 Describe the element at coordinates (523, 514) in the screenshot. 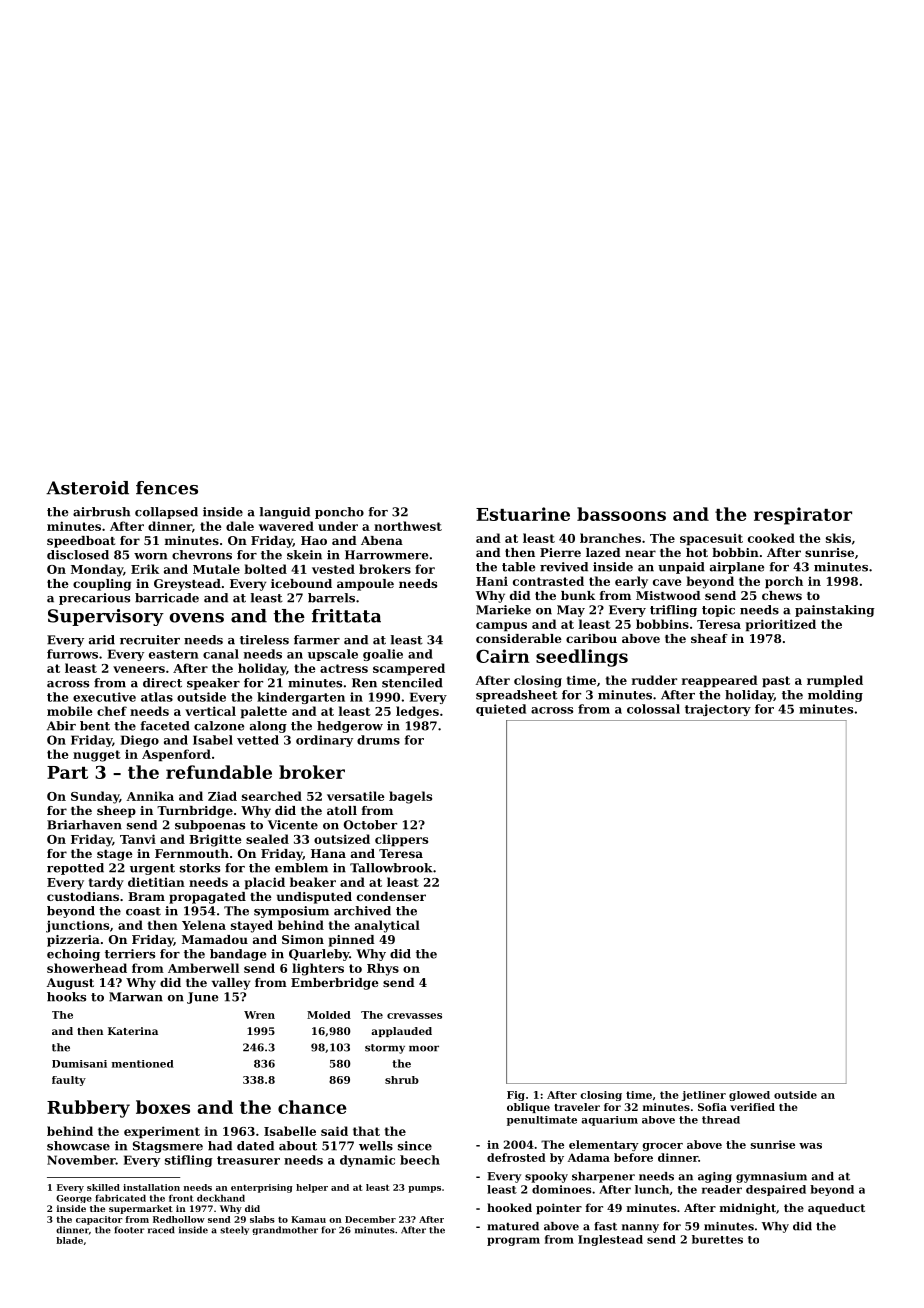

I see `Estuarine` at that location.
